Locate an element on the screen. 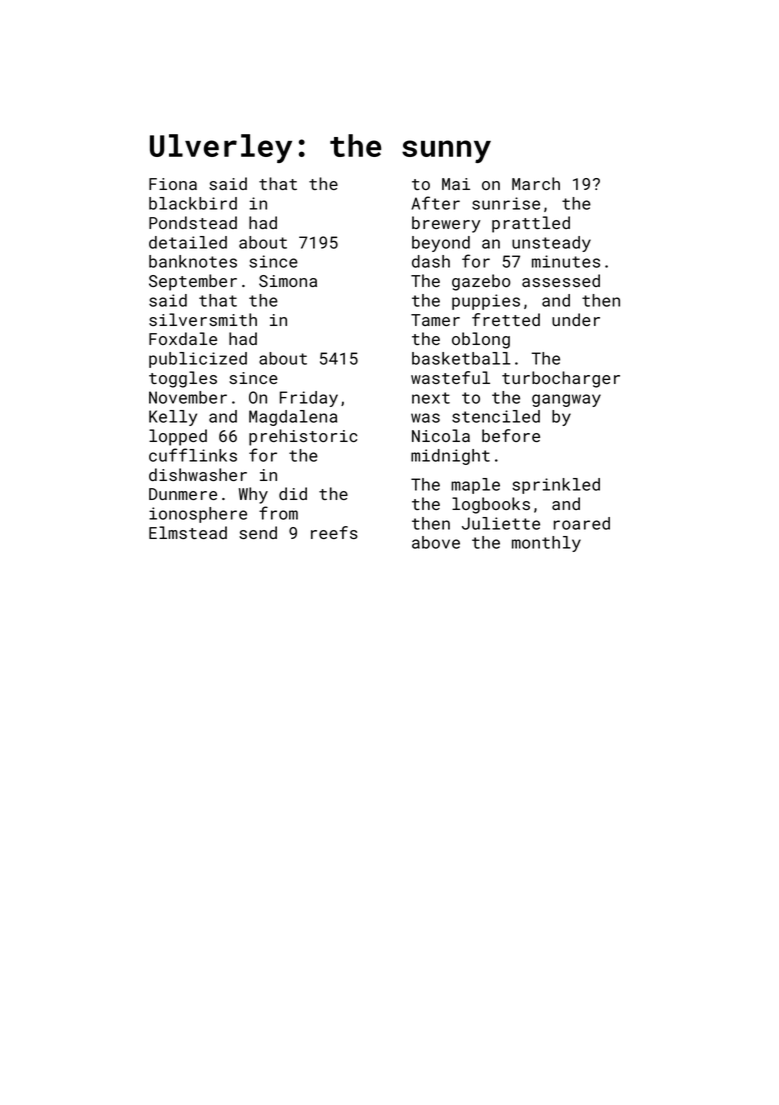 The height and width of the screenshot is (1105, 779). Fiona is located at coordinates (173, 184).
